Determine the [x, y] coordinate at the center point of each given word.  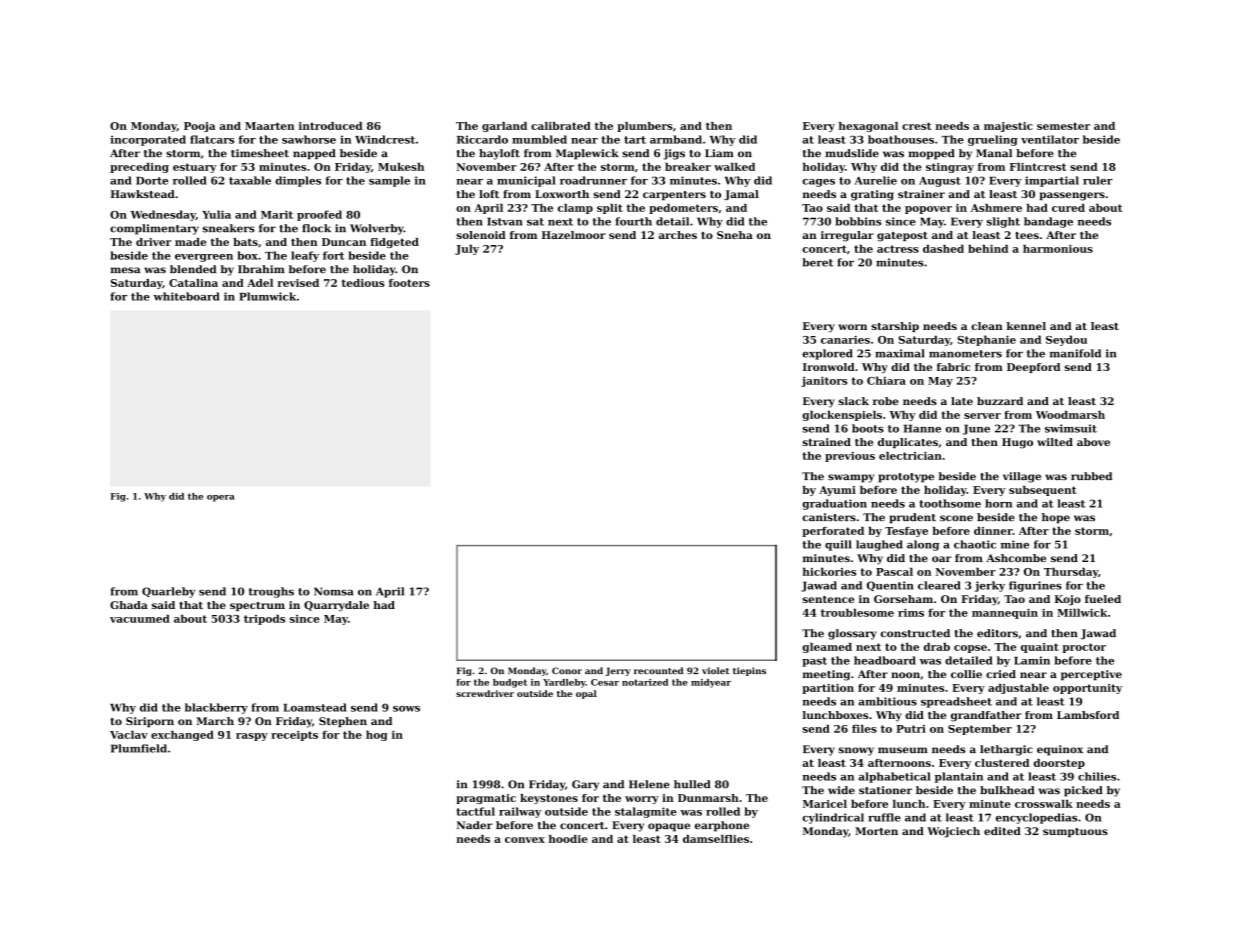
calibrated [561, 126]
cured [1068, 208]
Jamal [741, 195]
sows [406, 709]
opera [221, 498]
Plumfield [139, 748]
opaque [669, 827]
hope [1056, 518]
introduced [331, 126]
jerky [990, 586]
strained [827, 442]
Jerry [618, 671]
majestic [1008, 127]
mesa [125, 270]
